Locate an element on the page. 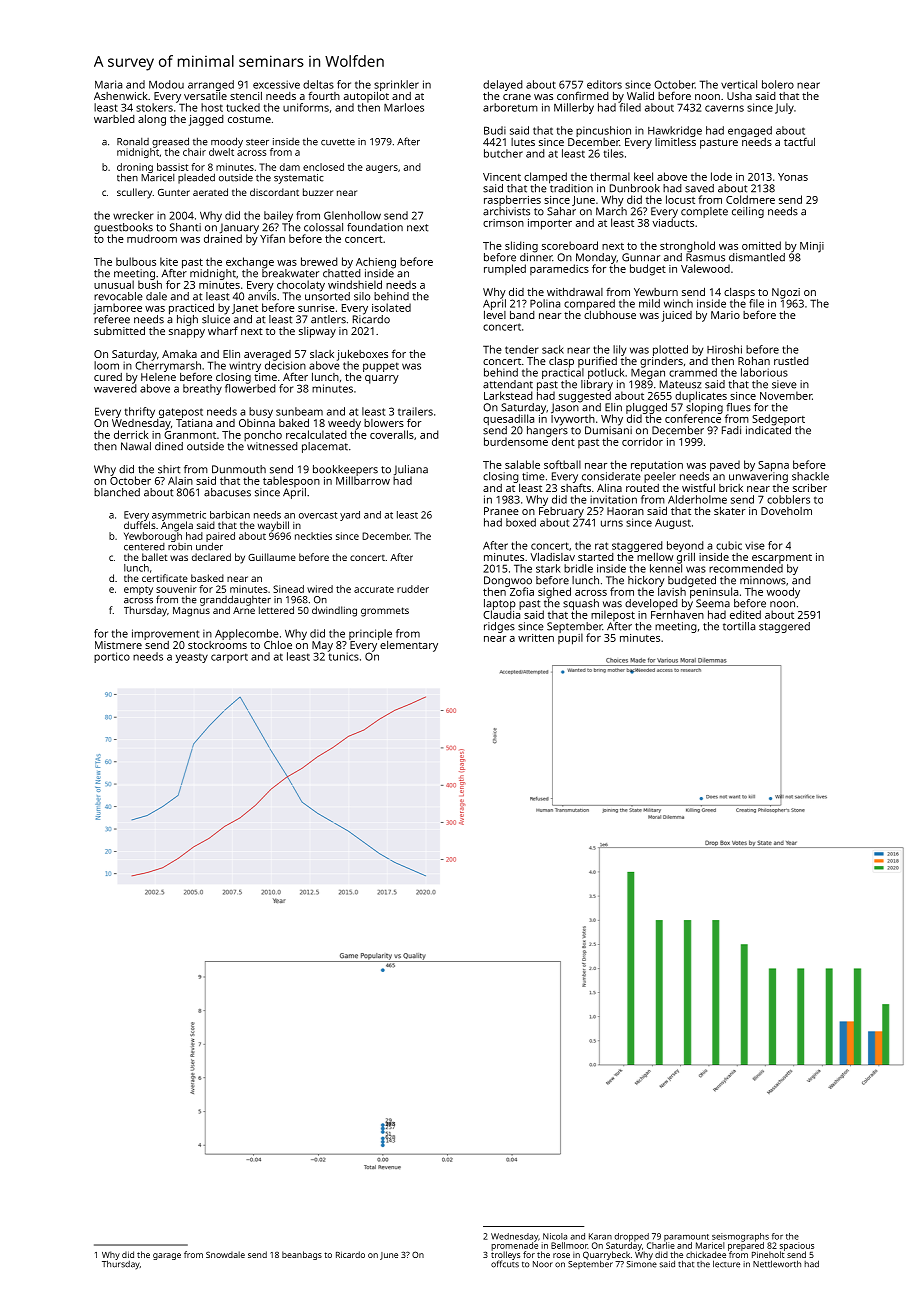  garage is located at coordinates (167, 1256).
